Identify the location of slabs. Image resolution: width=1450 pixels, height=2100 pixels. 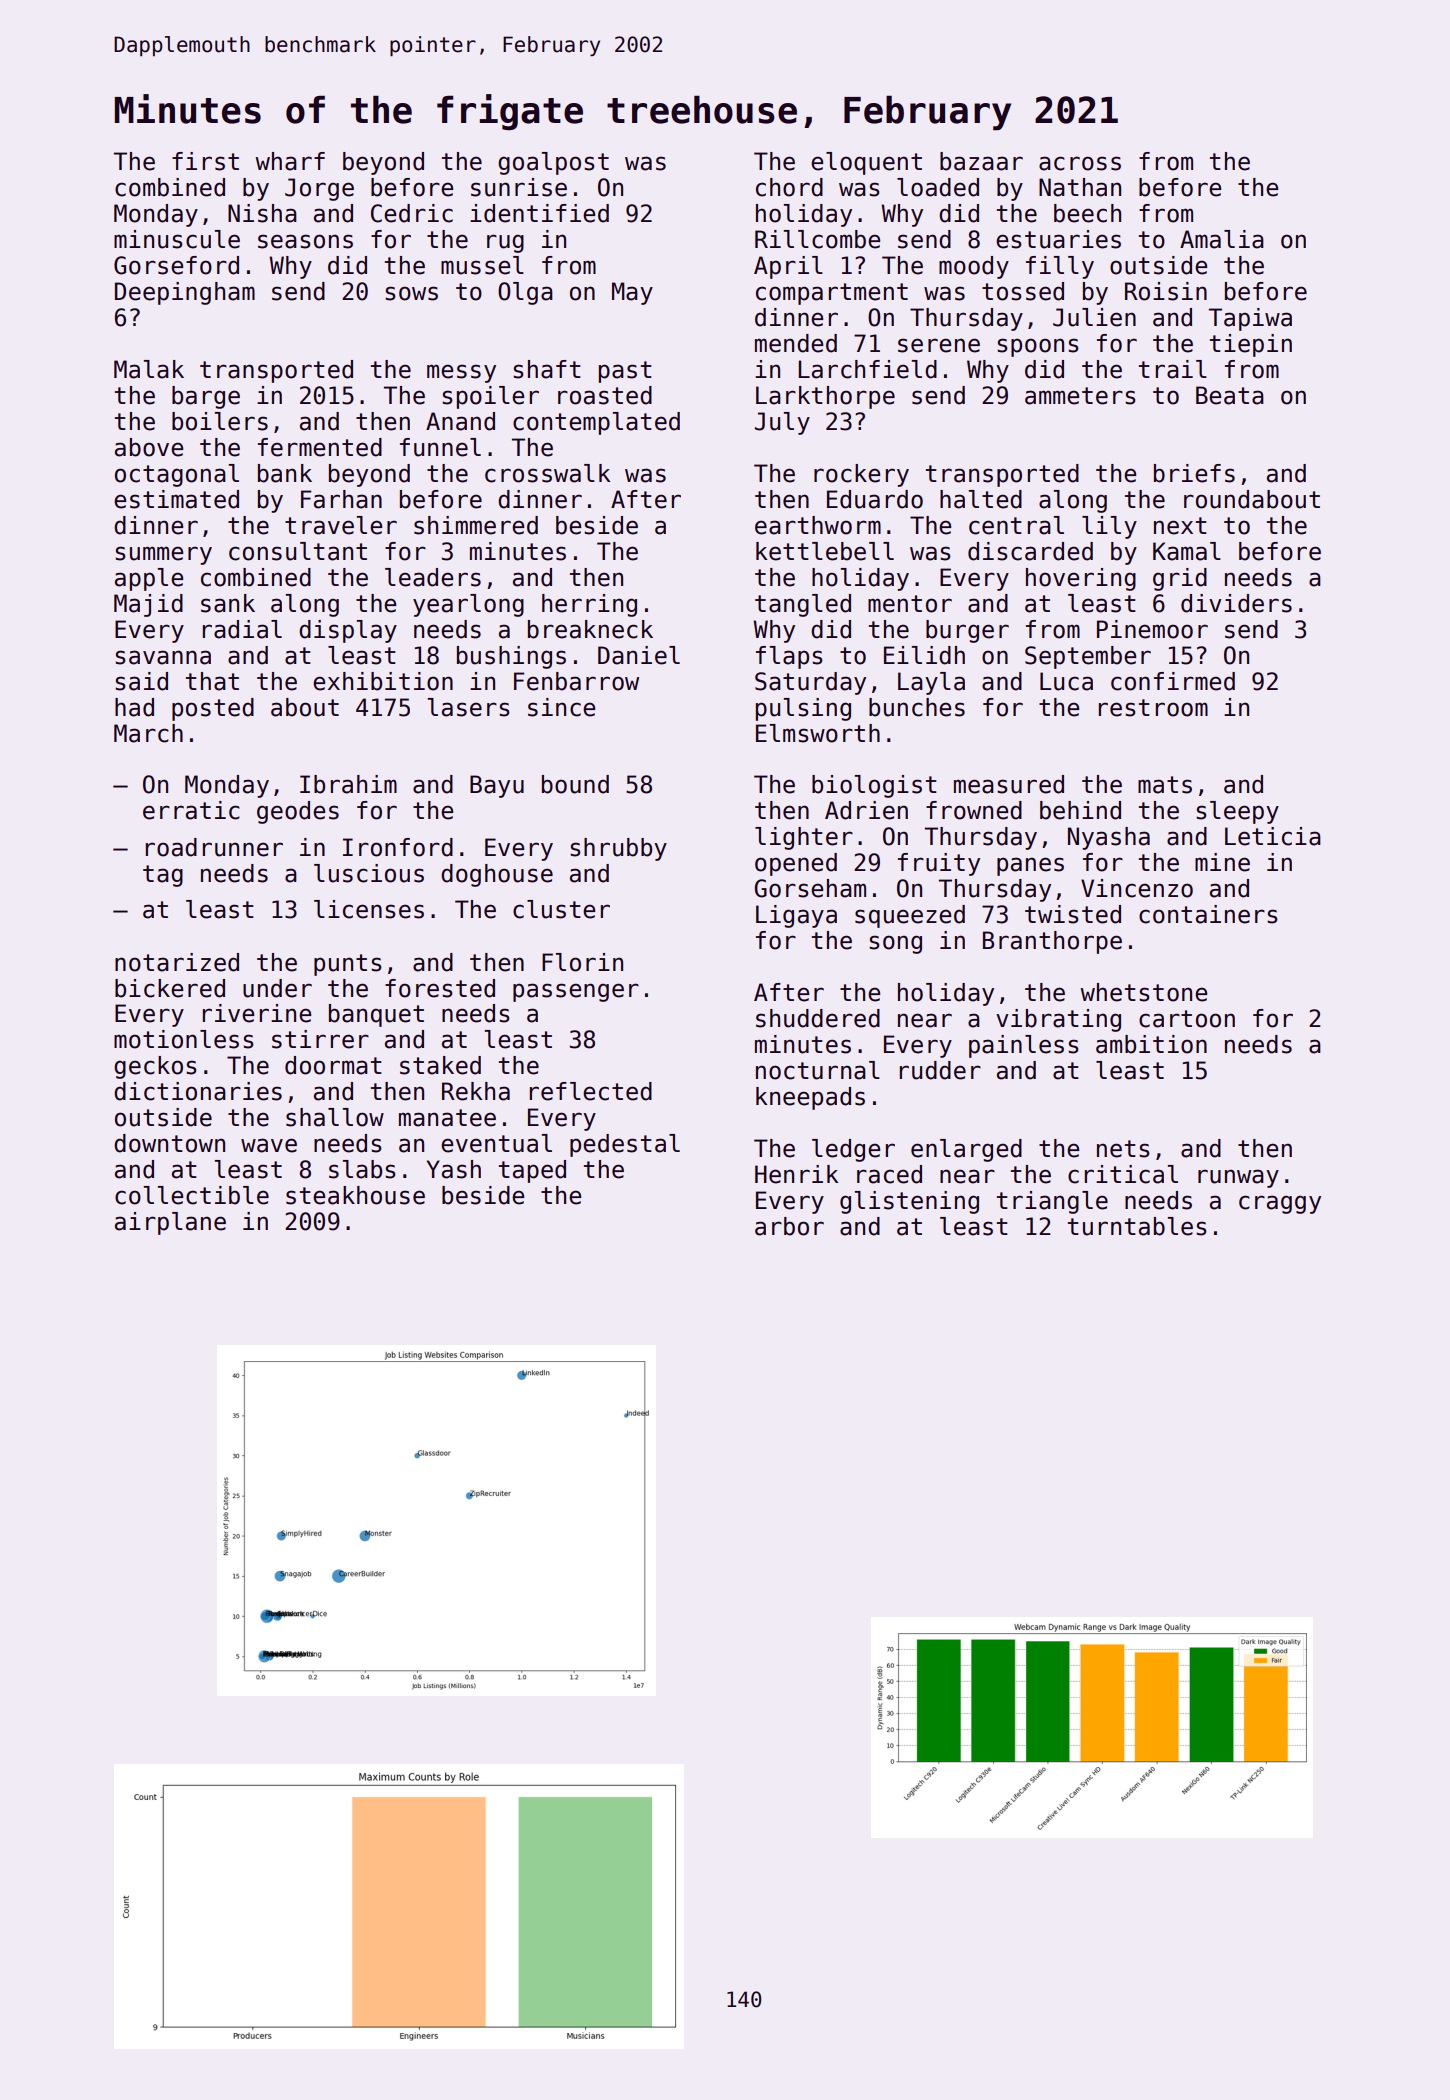
(362, 1169).
